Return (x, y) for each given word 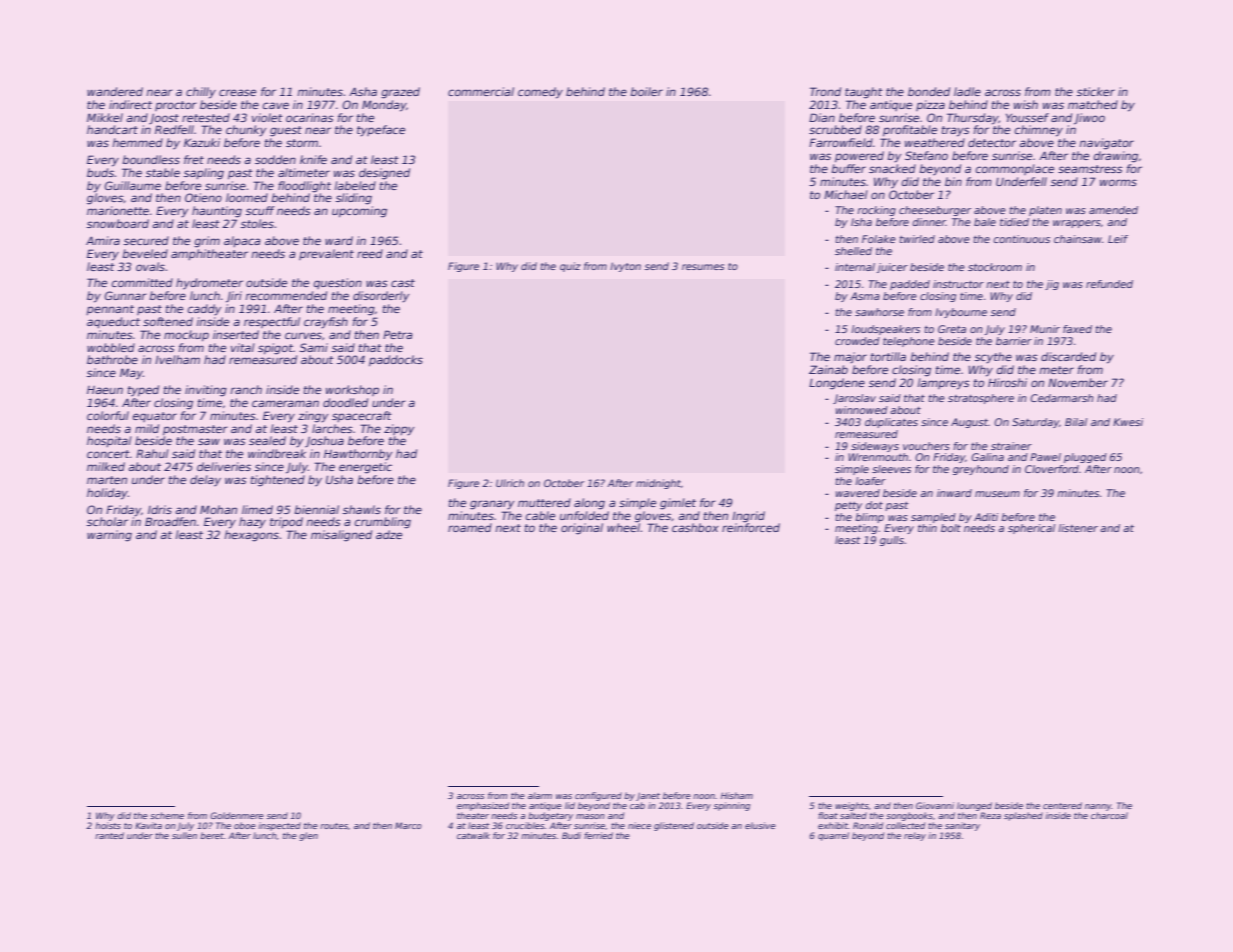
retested (206, 117)
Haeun (105, 390)
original (582, 529)
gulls (892, 541)
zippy (399, 430)
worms (1118, 182)
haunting (217, 212)
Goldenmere (237, 815)
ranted (109, 835)
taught (864, 93)
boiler (646, 91)
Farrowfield (841, 142)
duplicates (891, 423)
